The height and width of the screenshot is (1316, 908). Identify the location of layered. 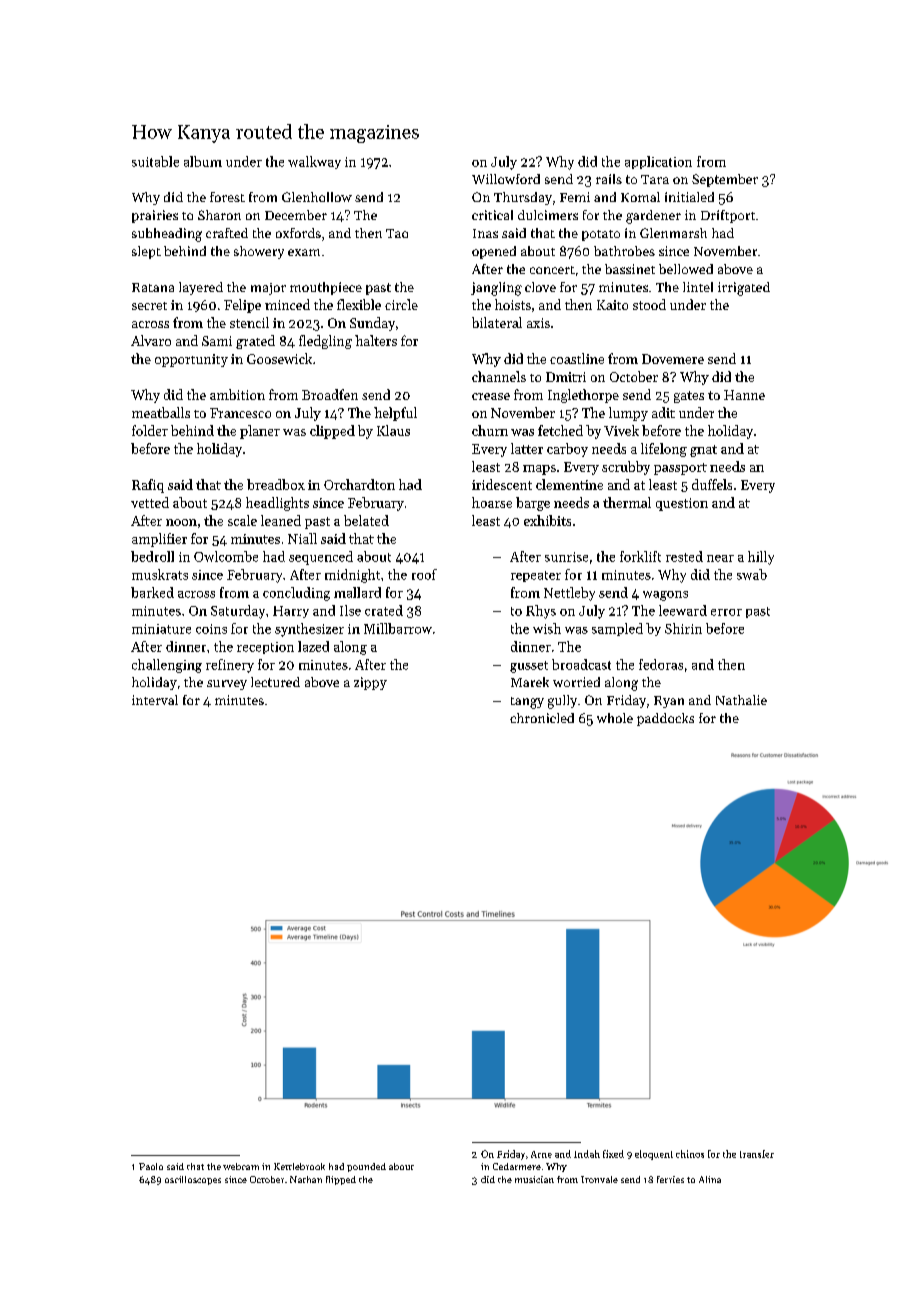
(201, 288).
